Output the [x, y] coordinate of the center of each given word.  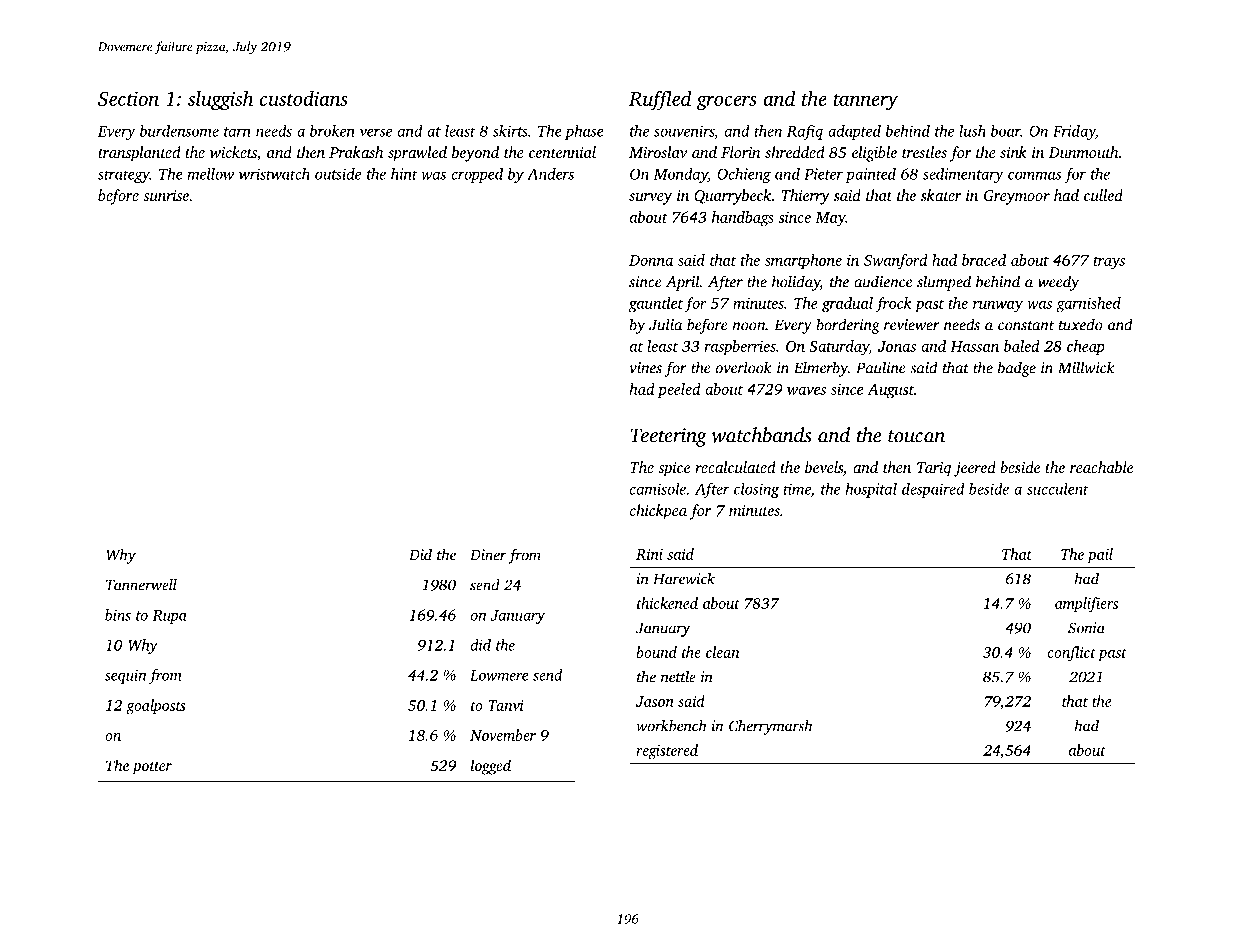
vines [645, 368]
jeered [975, 469]
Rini [649, 554]
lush [972, 131]
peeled [679, 390]
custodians [304, 98]
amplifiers [1086, 604]
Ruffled [660, 100]
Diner [488, 555]
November [503, 735]
